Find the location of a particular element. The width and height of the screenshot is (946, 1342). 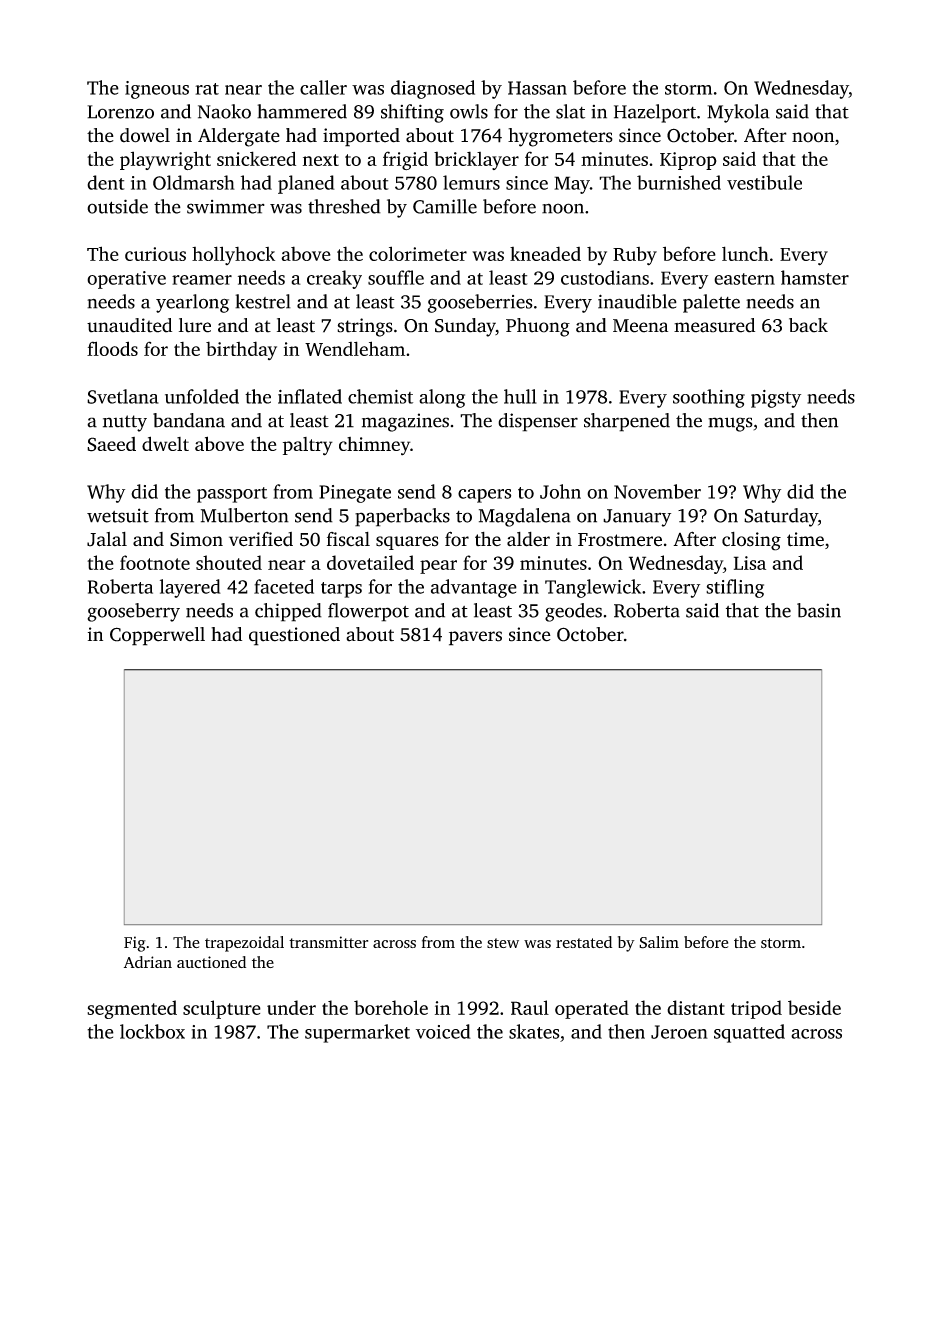

inaudible is located at coordinates (637, 301).
